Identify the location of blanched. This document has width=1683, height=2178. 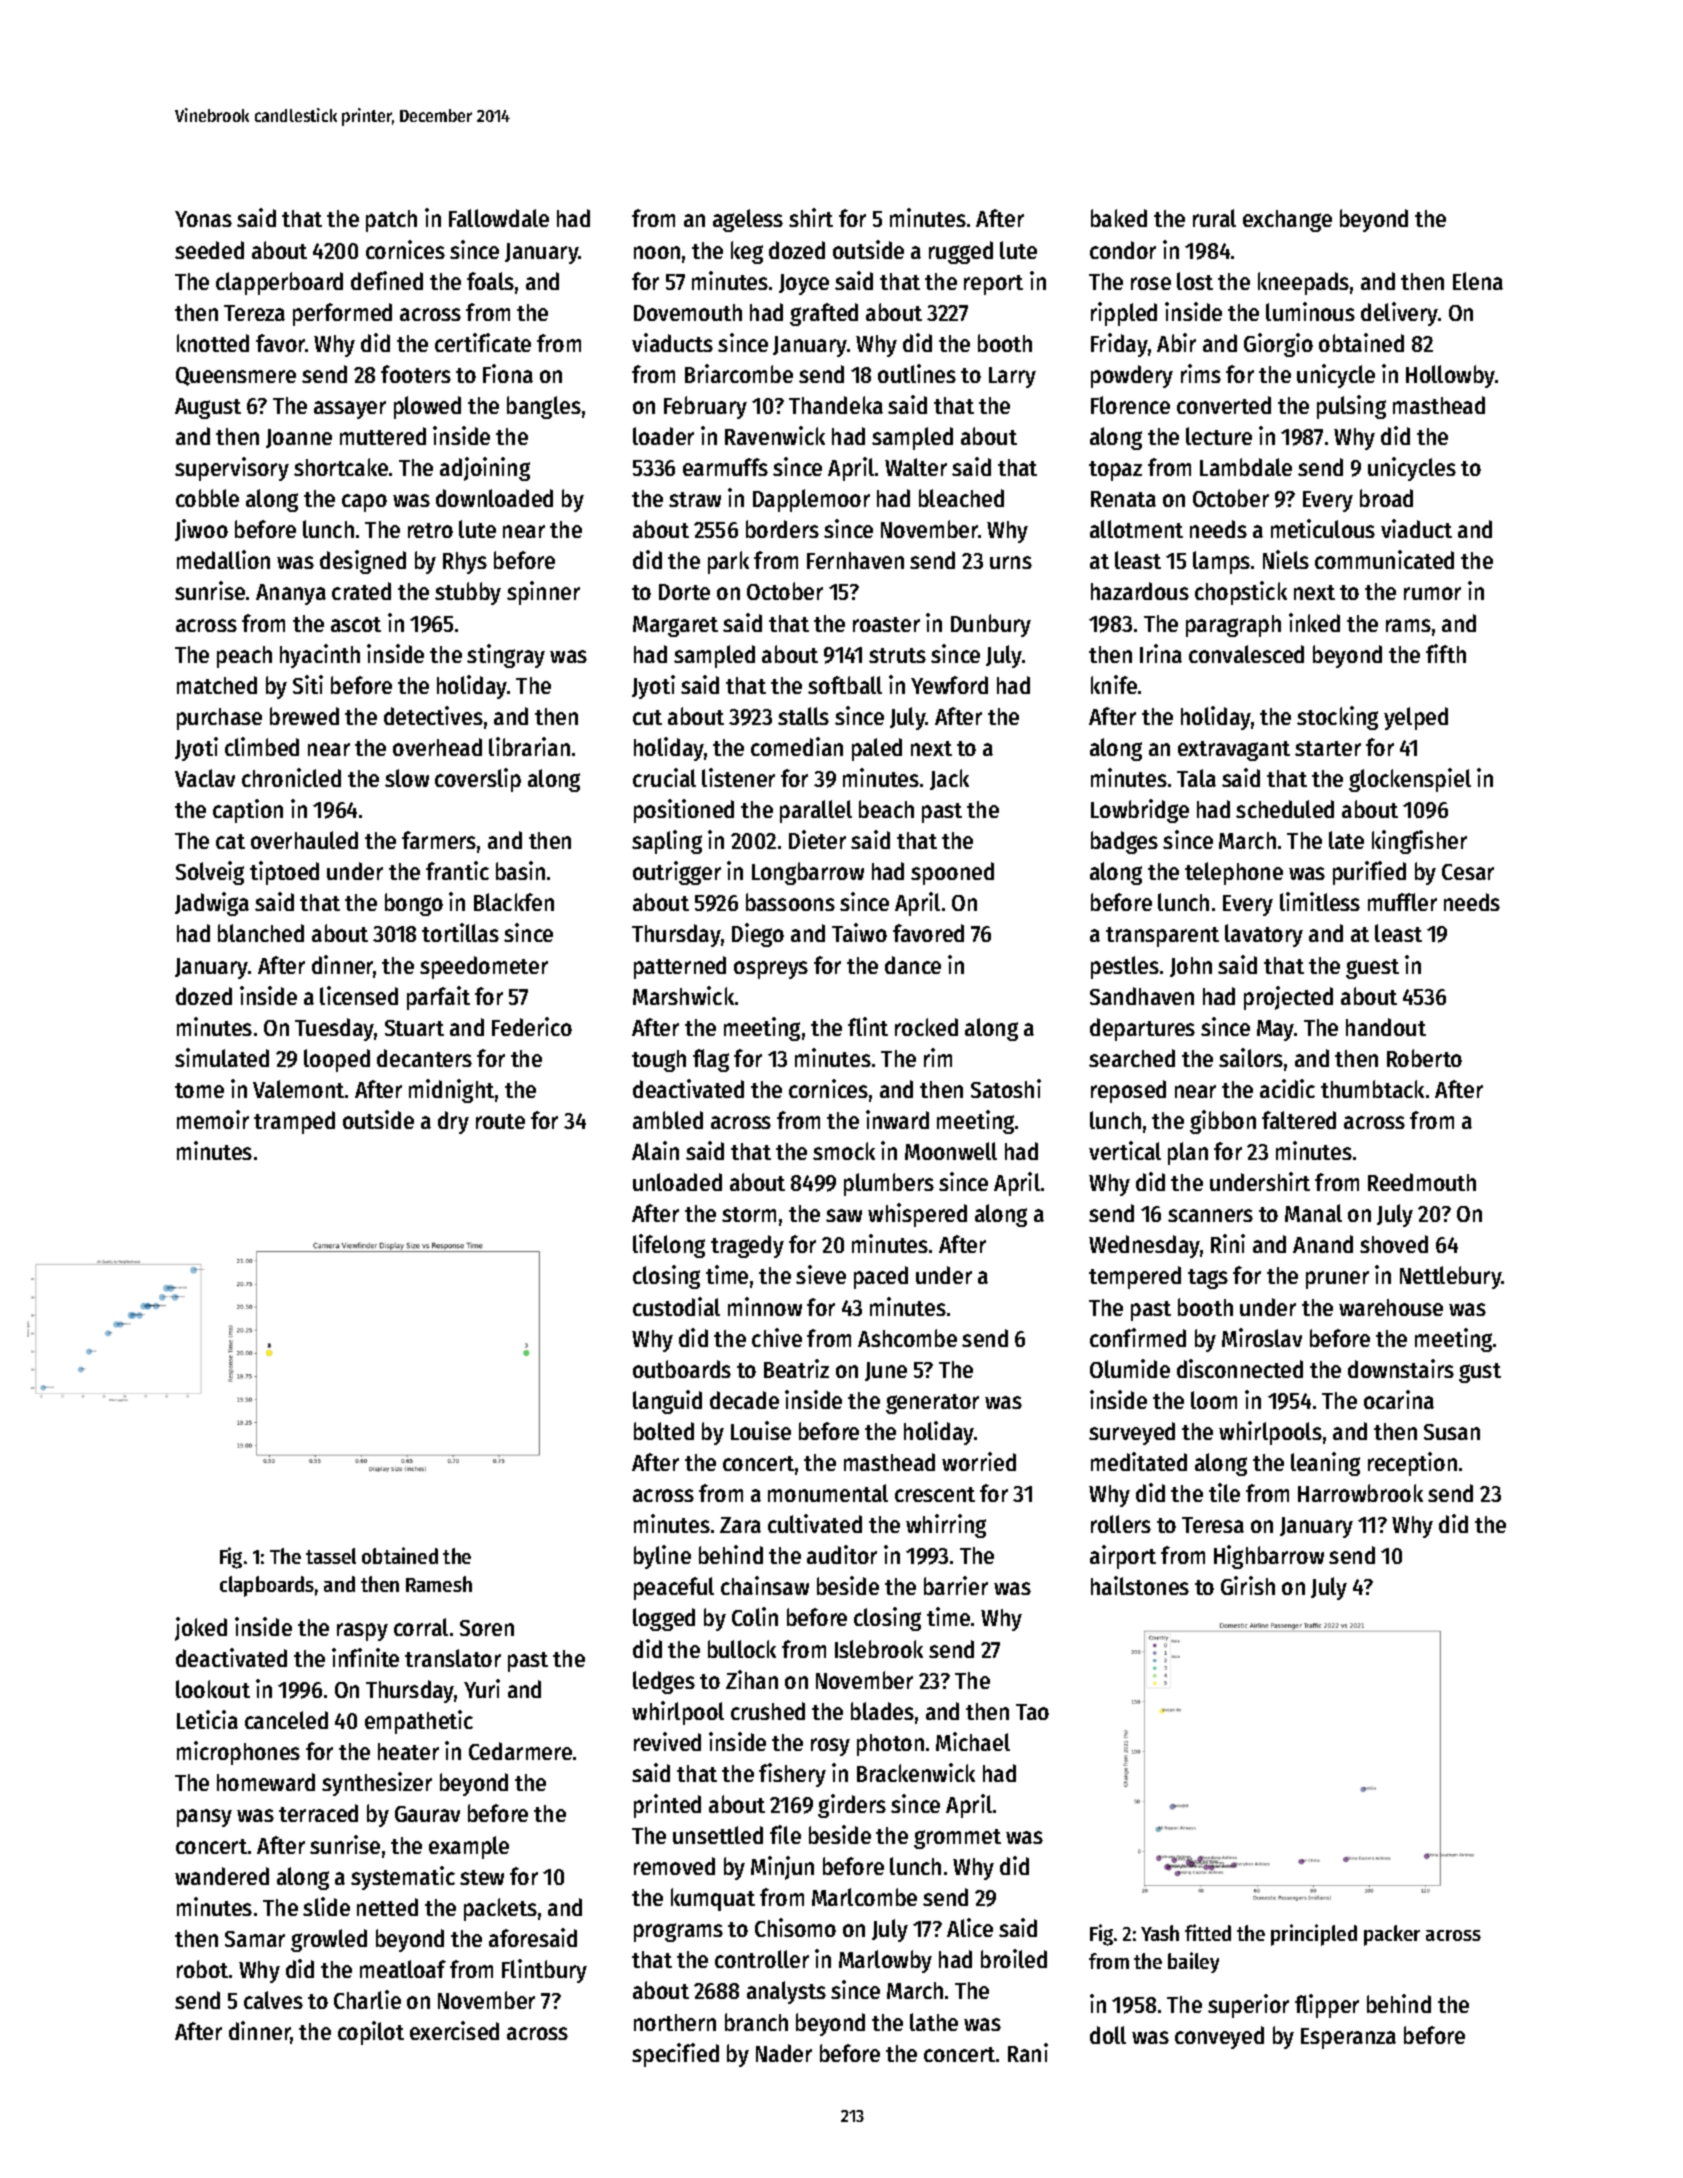
(261, 933).
